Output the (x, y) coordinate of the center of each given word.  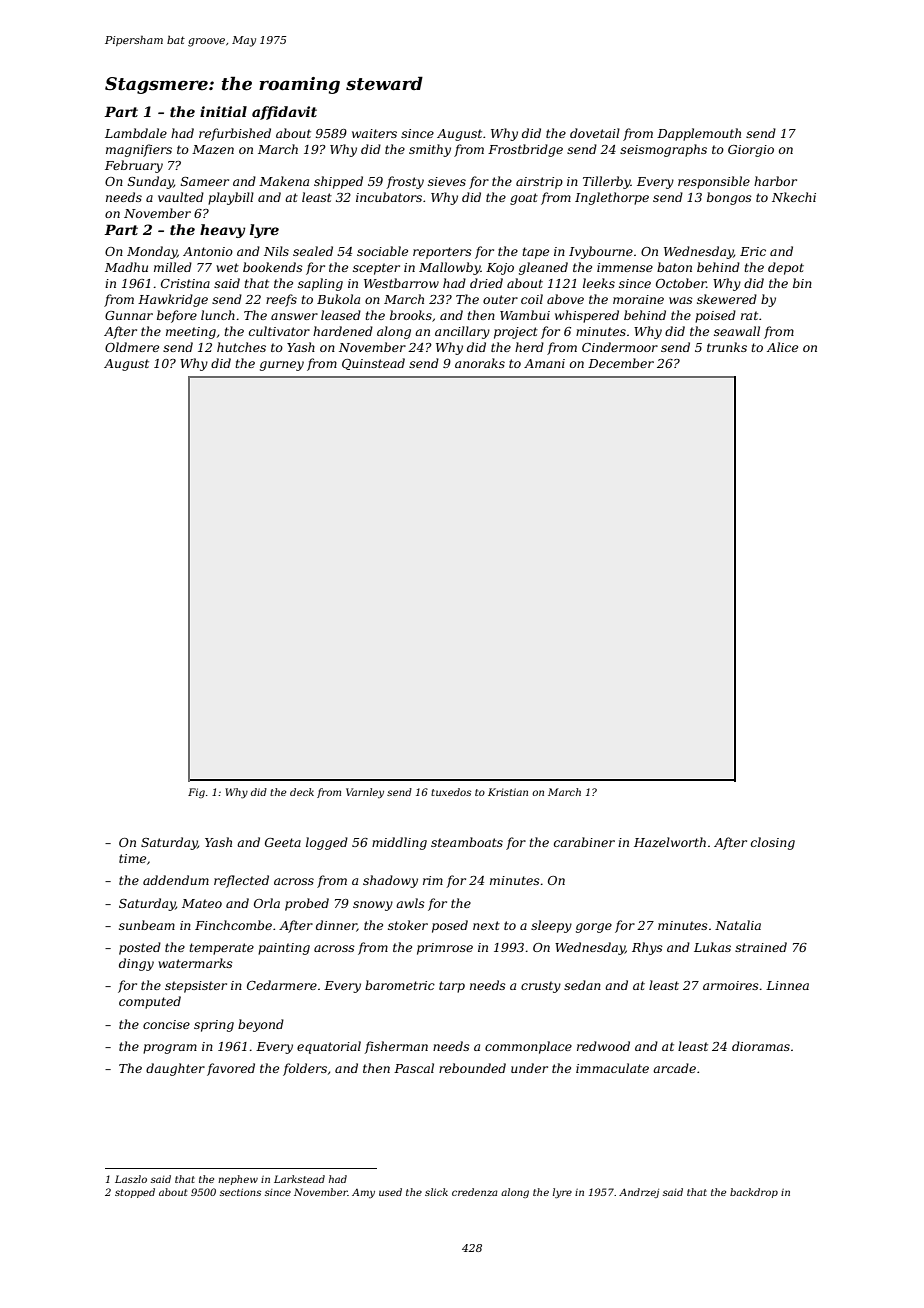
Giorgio (751, 151)
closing (773, 843)
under (529, 1068)
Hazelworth (670, 842)
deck (302, 792)
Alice (782, 347)
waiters (374, 133)
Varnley (365, 793)
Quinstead (373, 364)
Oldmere (132, 347)
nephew (238, 1180)
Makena (284, 181)
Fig (196, 793)
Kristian (508, 792)
